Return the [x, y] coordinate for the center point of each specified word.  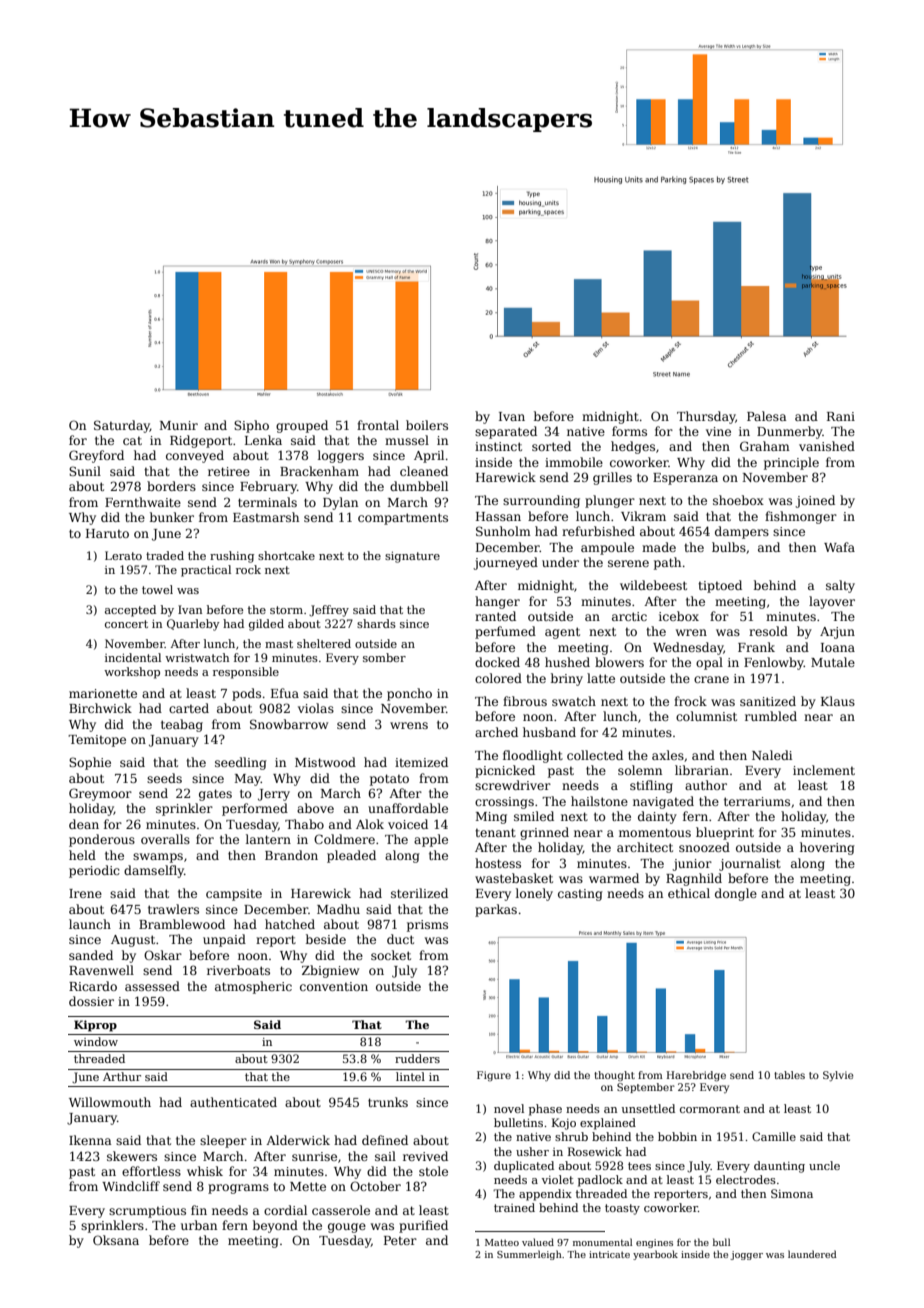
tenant [495, 832]
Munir [179, 425]
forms [629, 431]
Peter [400, 1240]
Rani [841, 416]
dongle [736, 894]
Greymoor [100, 794]
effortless [151, 1171]
